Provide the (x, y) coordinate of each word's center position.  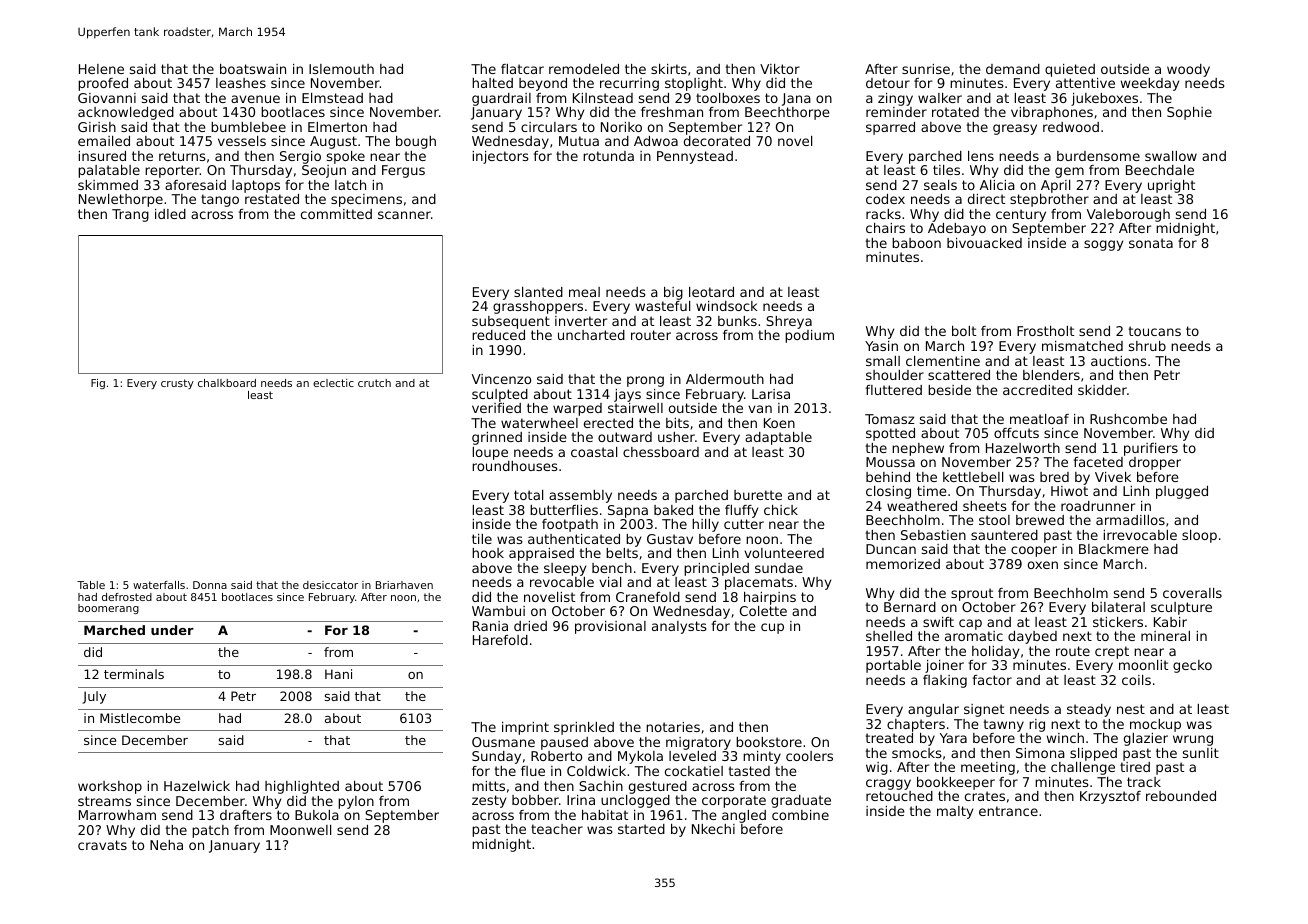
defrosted (127, 597)
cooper (1034, 551)
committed (336, 214)
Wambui (498, 611)
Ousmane (503, 742)
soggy (1103, 245)
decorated (717, 141)
